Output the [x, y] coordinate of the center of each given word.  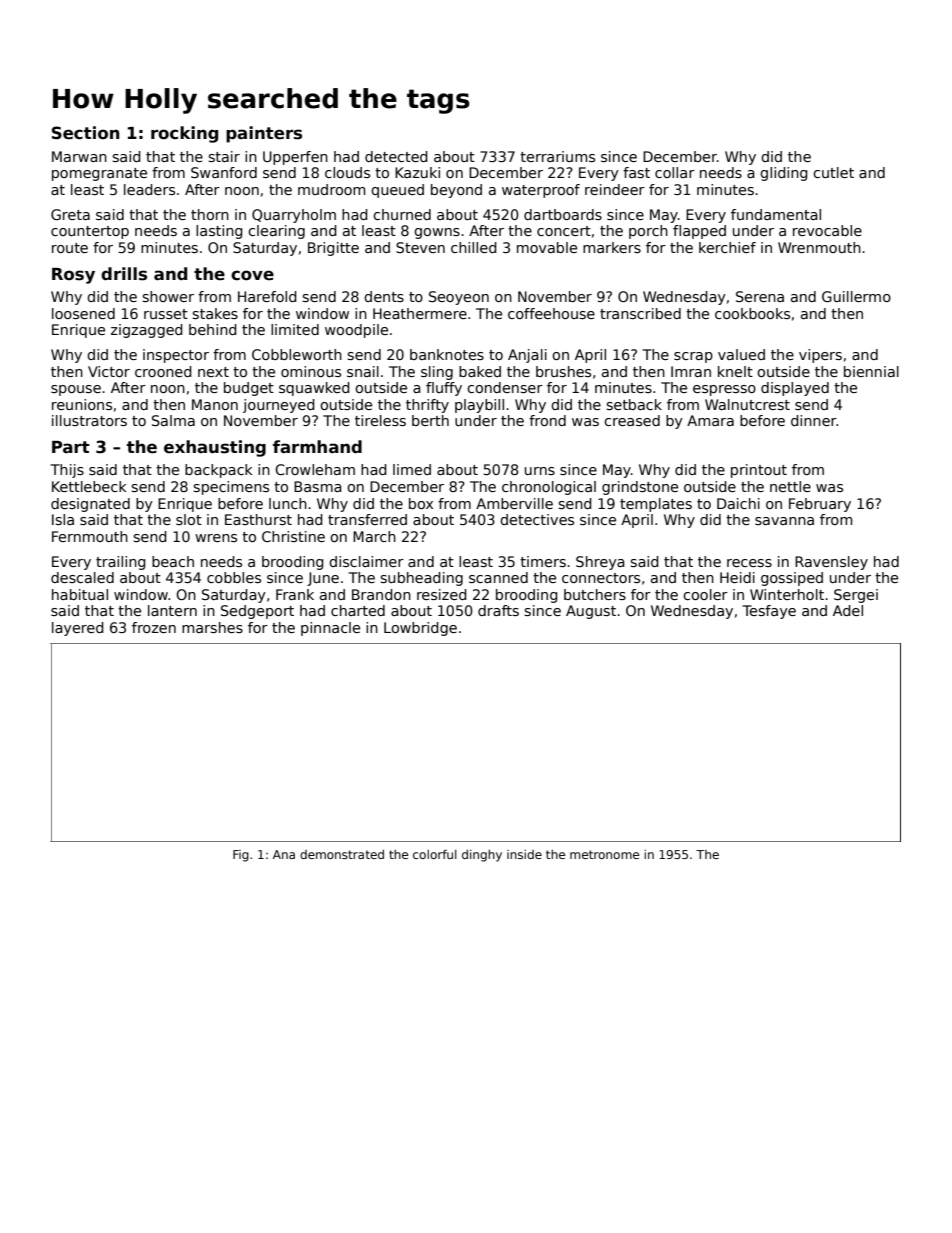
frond [547, 420]
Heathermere [420, 313]
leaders [149, 189]
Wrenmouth [819, 247]
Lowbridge [420, 629]
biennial [871, 371]
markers [612, 247]
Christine [293, 536]
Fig [241, 856]
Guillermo [856, 296]
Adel [848, 610]
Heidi [737, 577]
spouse [76, 390]
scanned [498, 577]
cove [252, 275]
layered [78, 629]
